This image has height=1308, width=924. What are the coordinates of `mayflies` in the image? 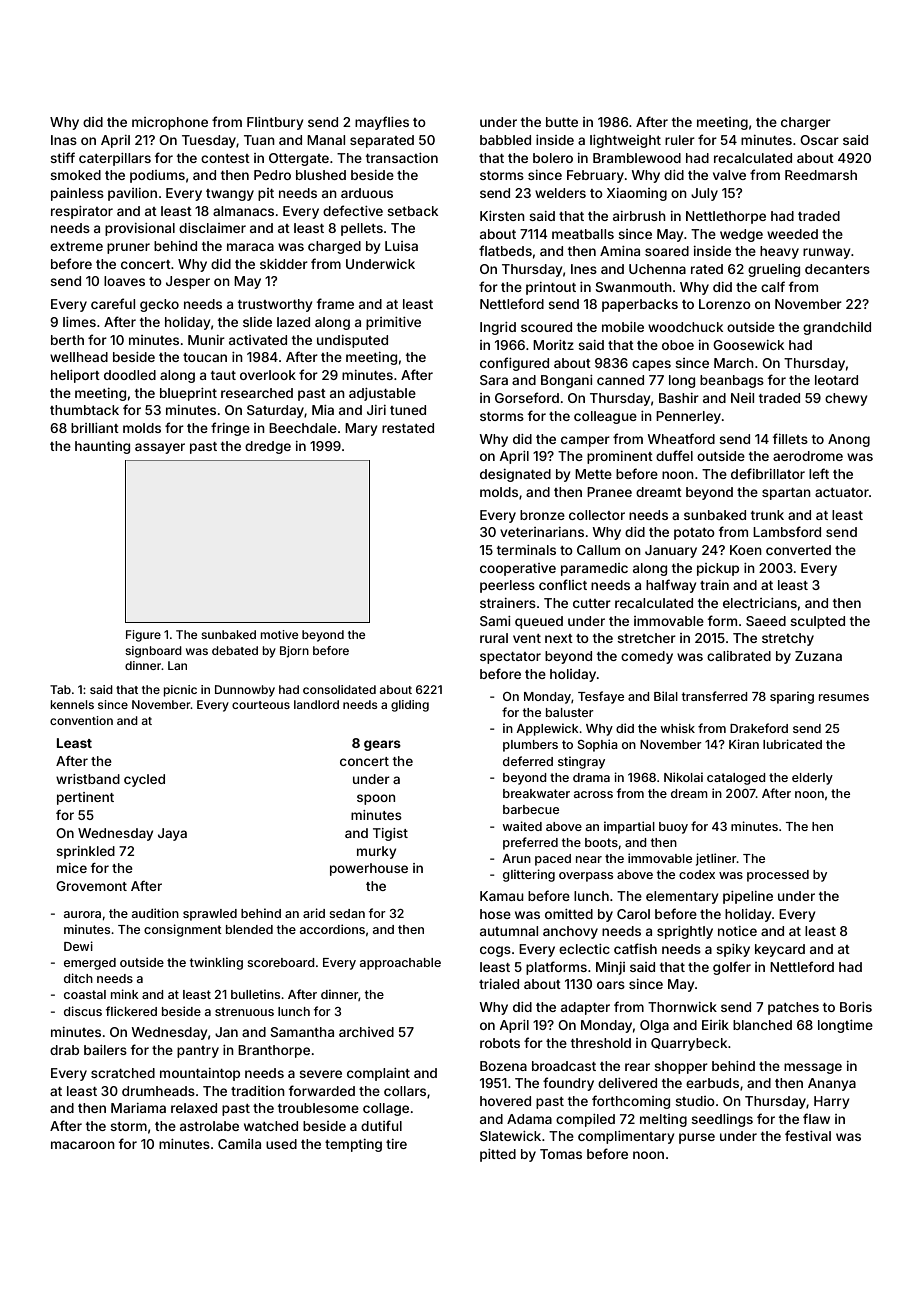 It's located at (382, 123).
